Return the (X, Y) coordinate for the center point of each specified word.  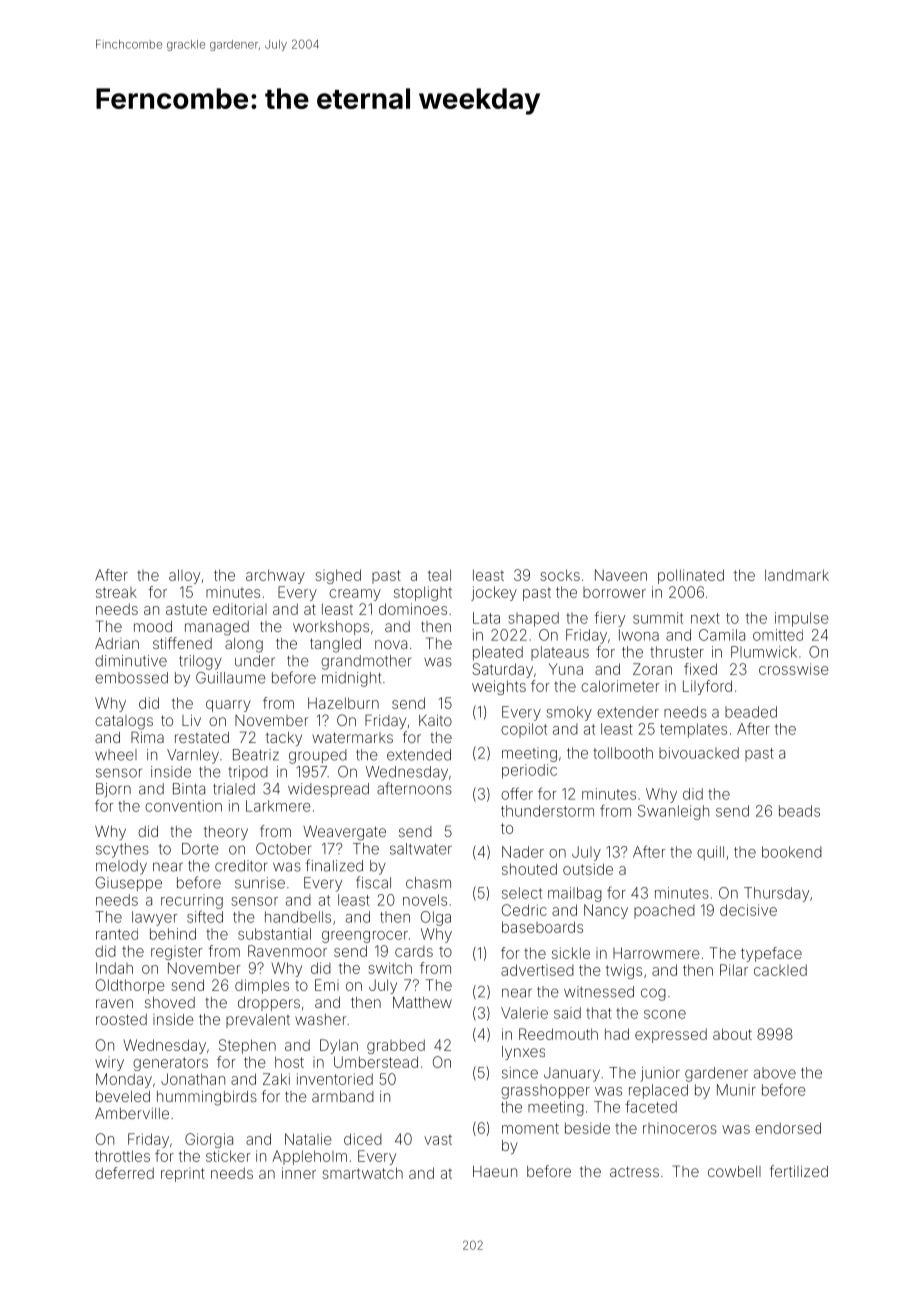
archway (275, 576)
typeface (771, 954)
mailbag (575, 894)
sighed (338, 576)
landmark (797, 575)
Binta (189, 789)
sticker (228, 1156)
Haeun (495, 1171)
